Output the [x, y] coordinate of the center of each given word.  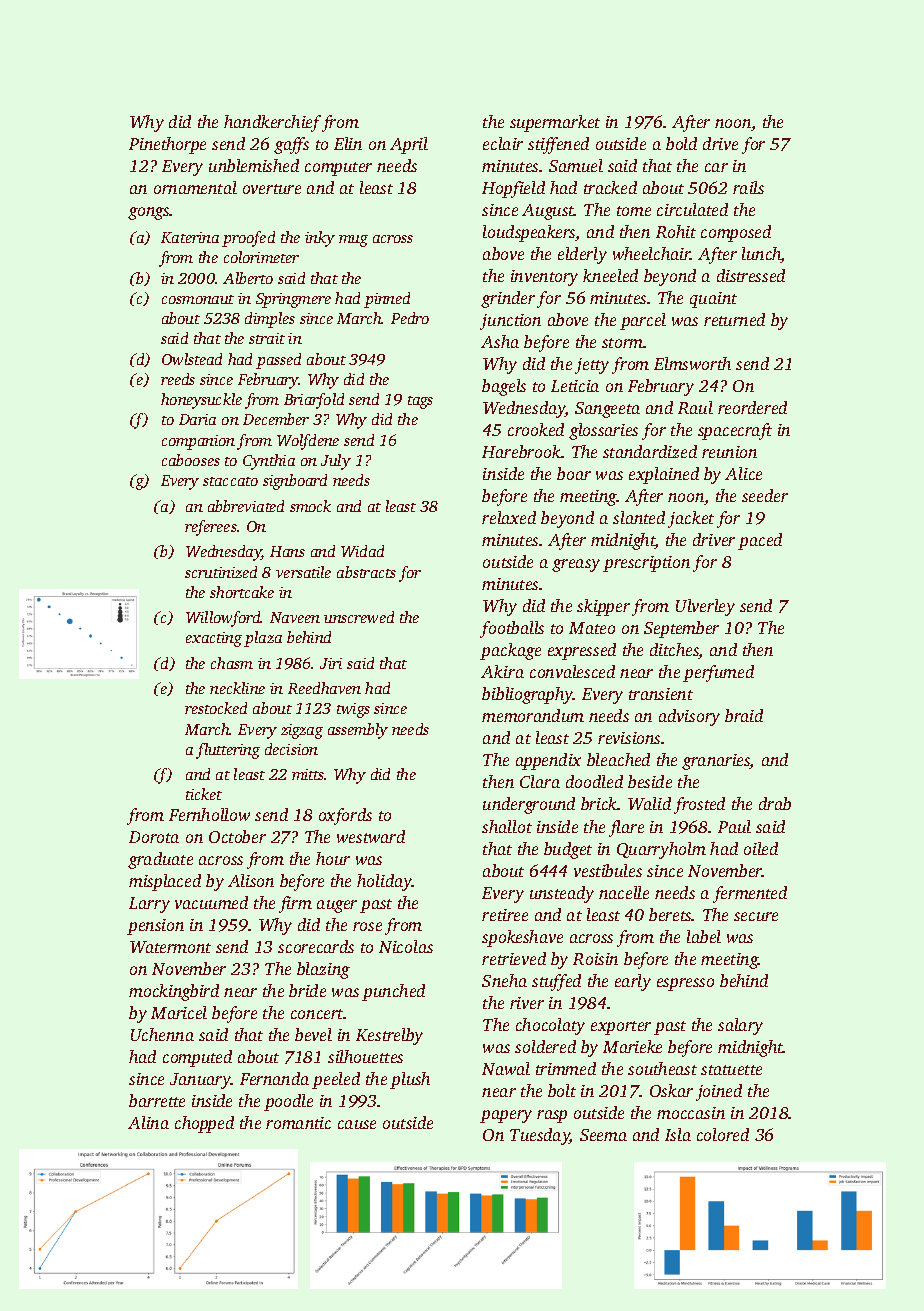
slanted [639, 517]
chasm [232, 663]
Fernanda [274, 1078]
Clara [540, 781]
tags [420, 402]
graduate [160, 860]
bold [681, 143]
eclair [503, 143]
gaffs [291, 145]
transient [661, 694]
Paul [734, 826]
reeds [178, 379]
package [510, 651]
